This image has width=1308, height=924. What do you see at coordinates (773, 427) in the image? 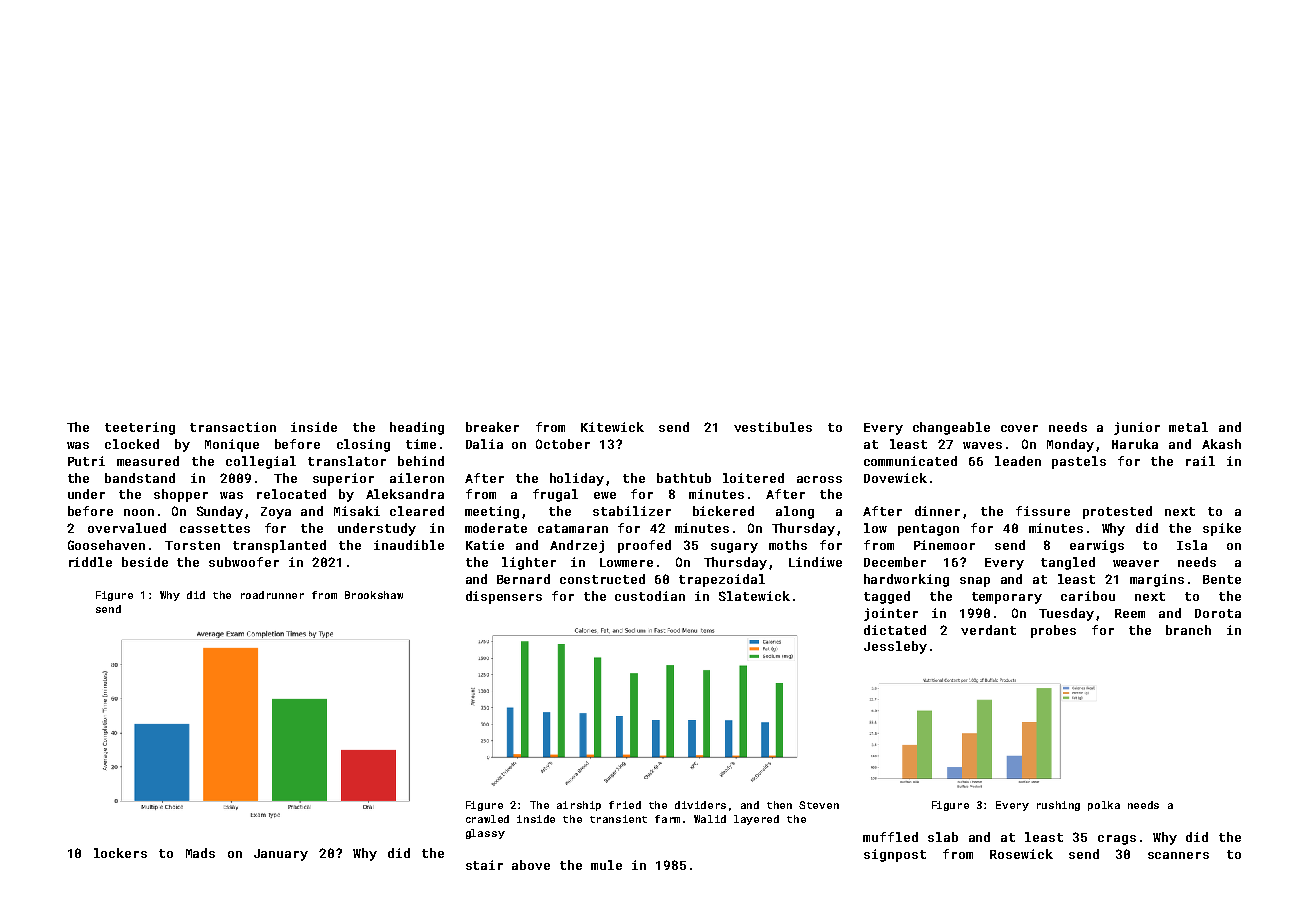
I see `vestibules` at bounding box center [773, 427].
